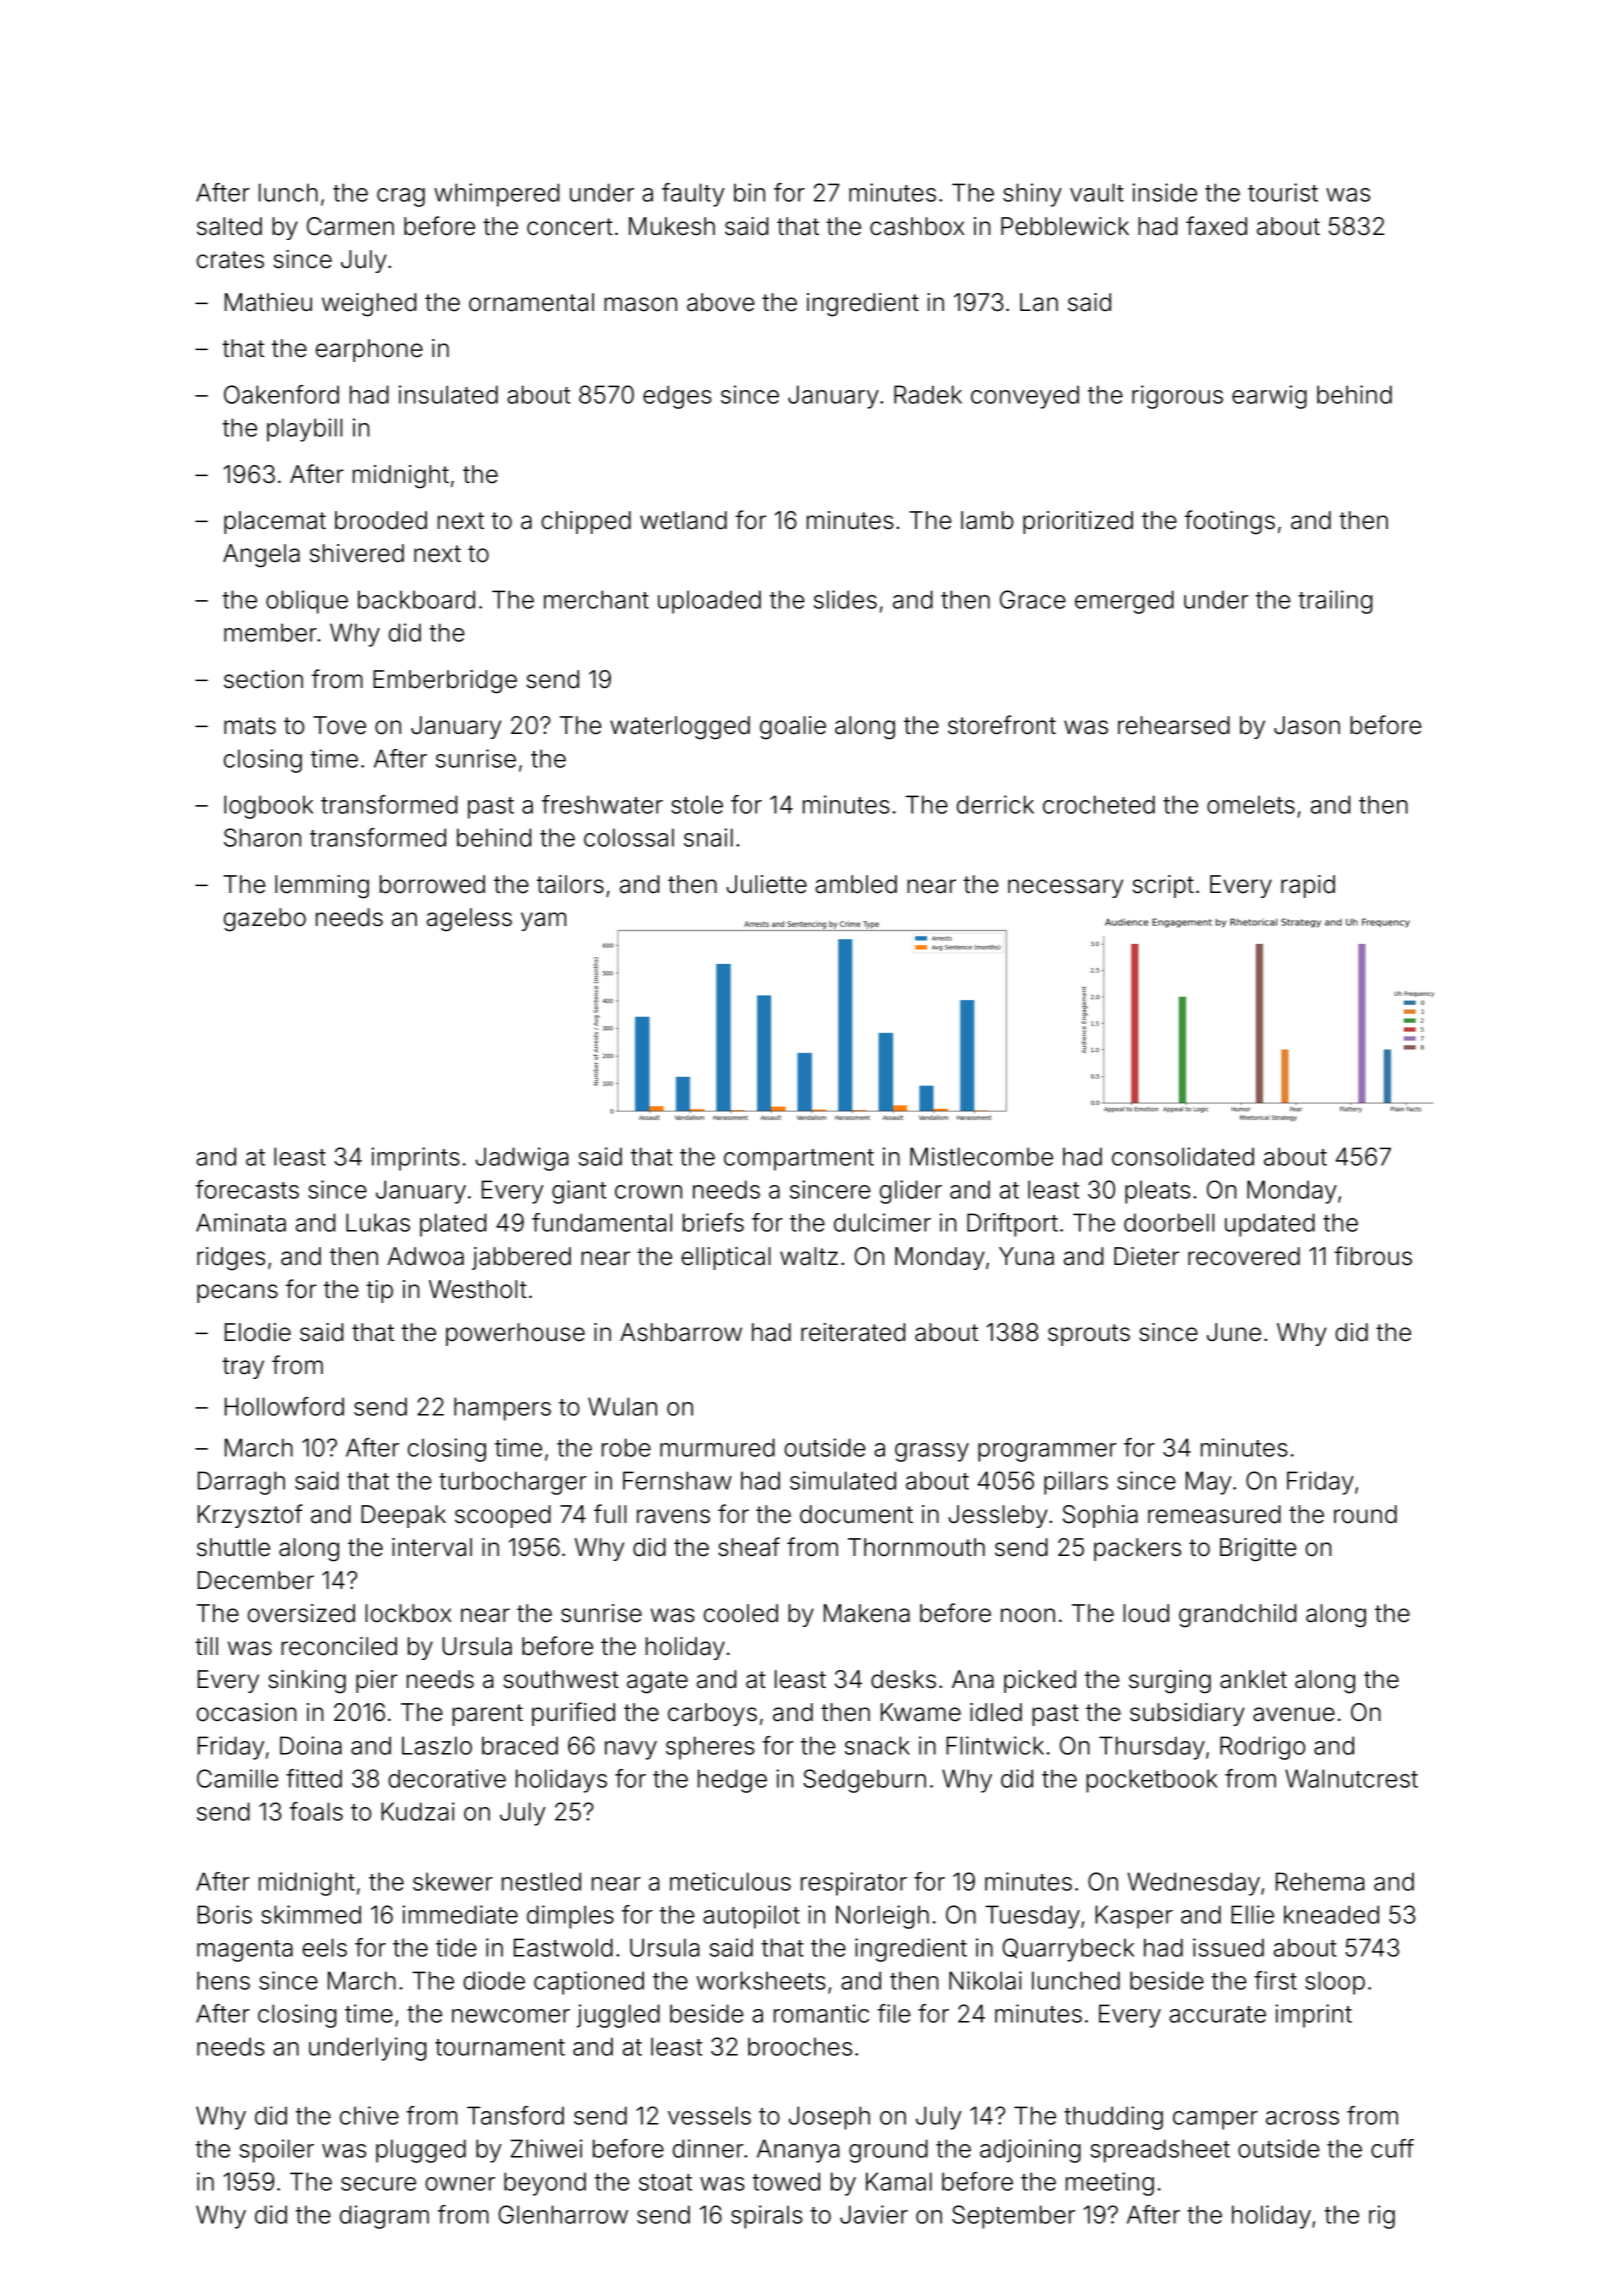  Describe the element at coordinates (1269, 397) in the screenshot. I see `earwig` at that location.
